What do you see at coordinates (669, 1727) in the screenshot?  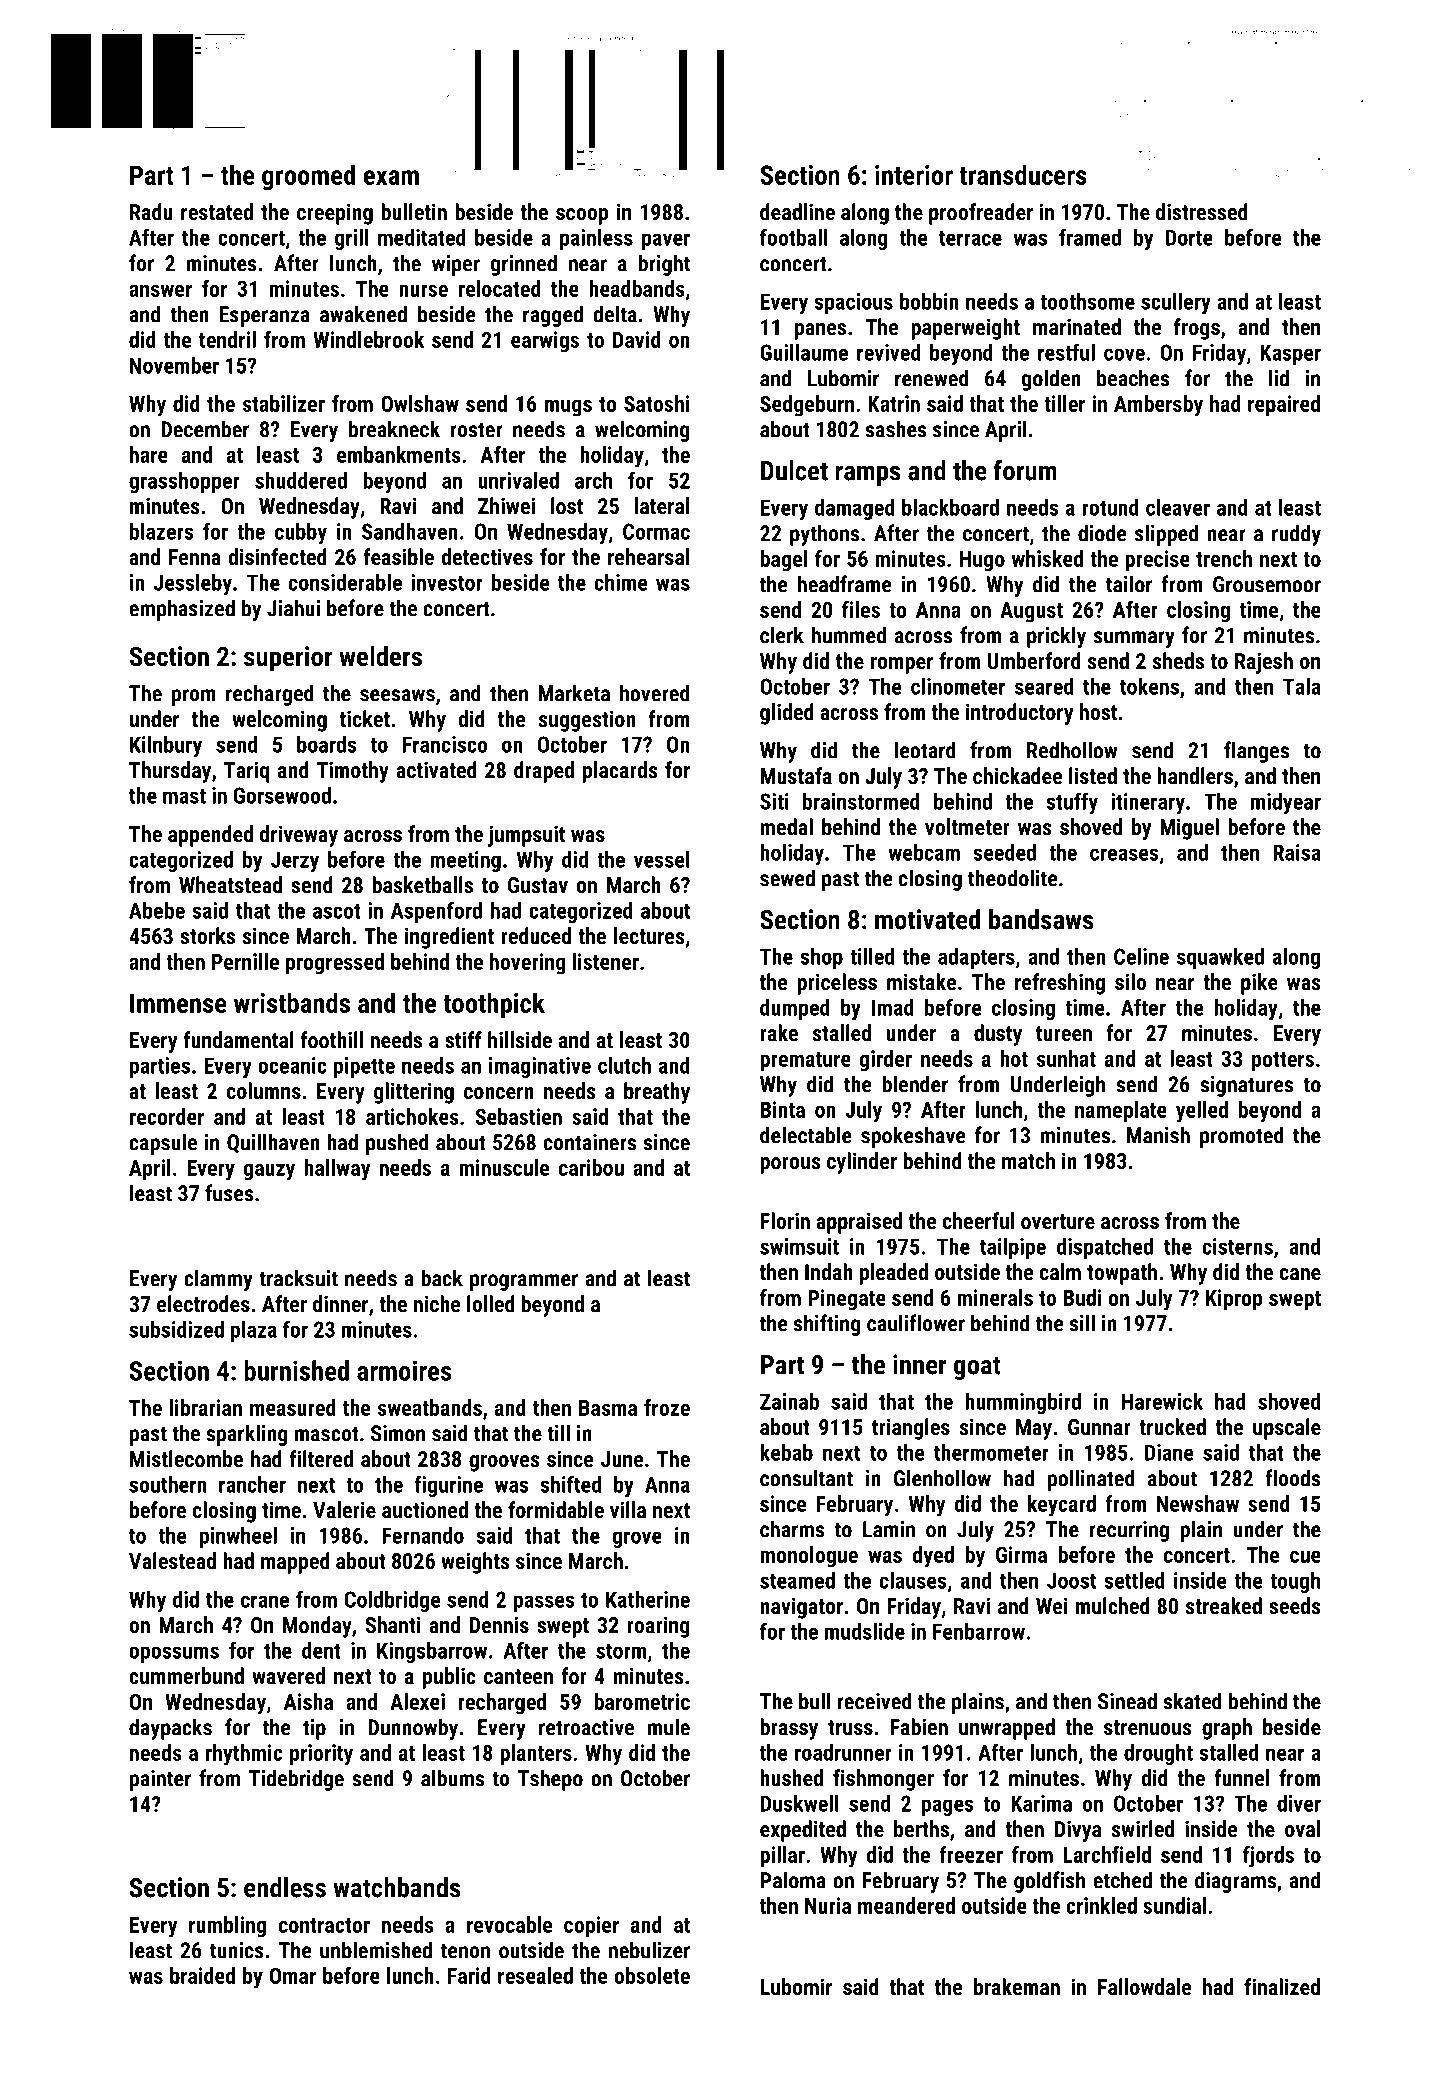 I see `mule` at bounding box center [669, 1727].
